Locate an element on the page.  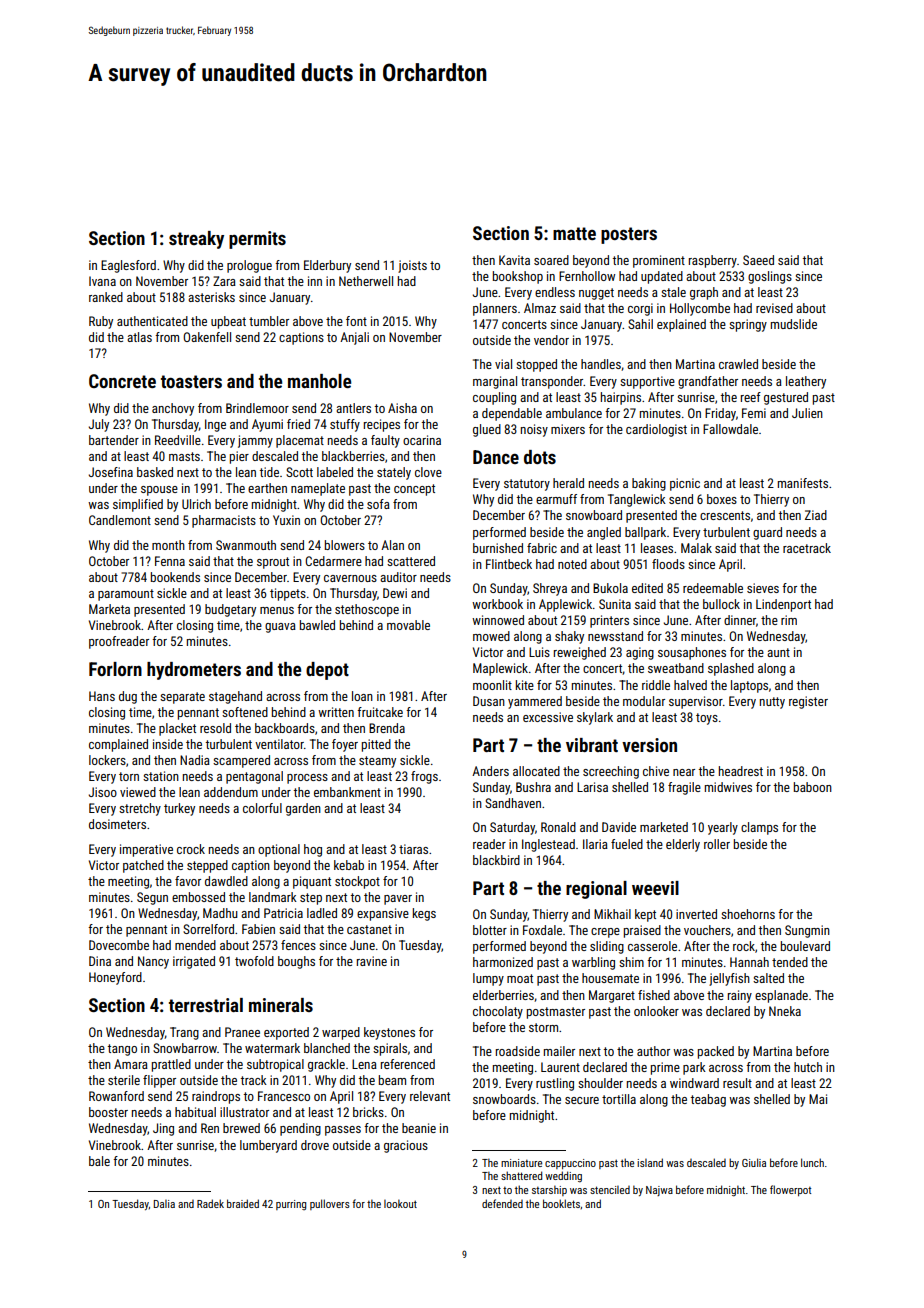
Mikhail is located at coordinates (612, 914).
